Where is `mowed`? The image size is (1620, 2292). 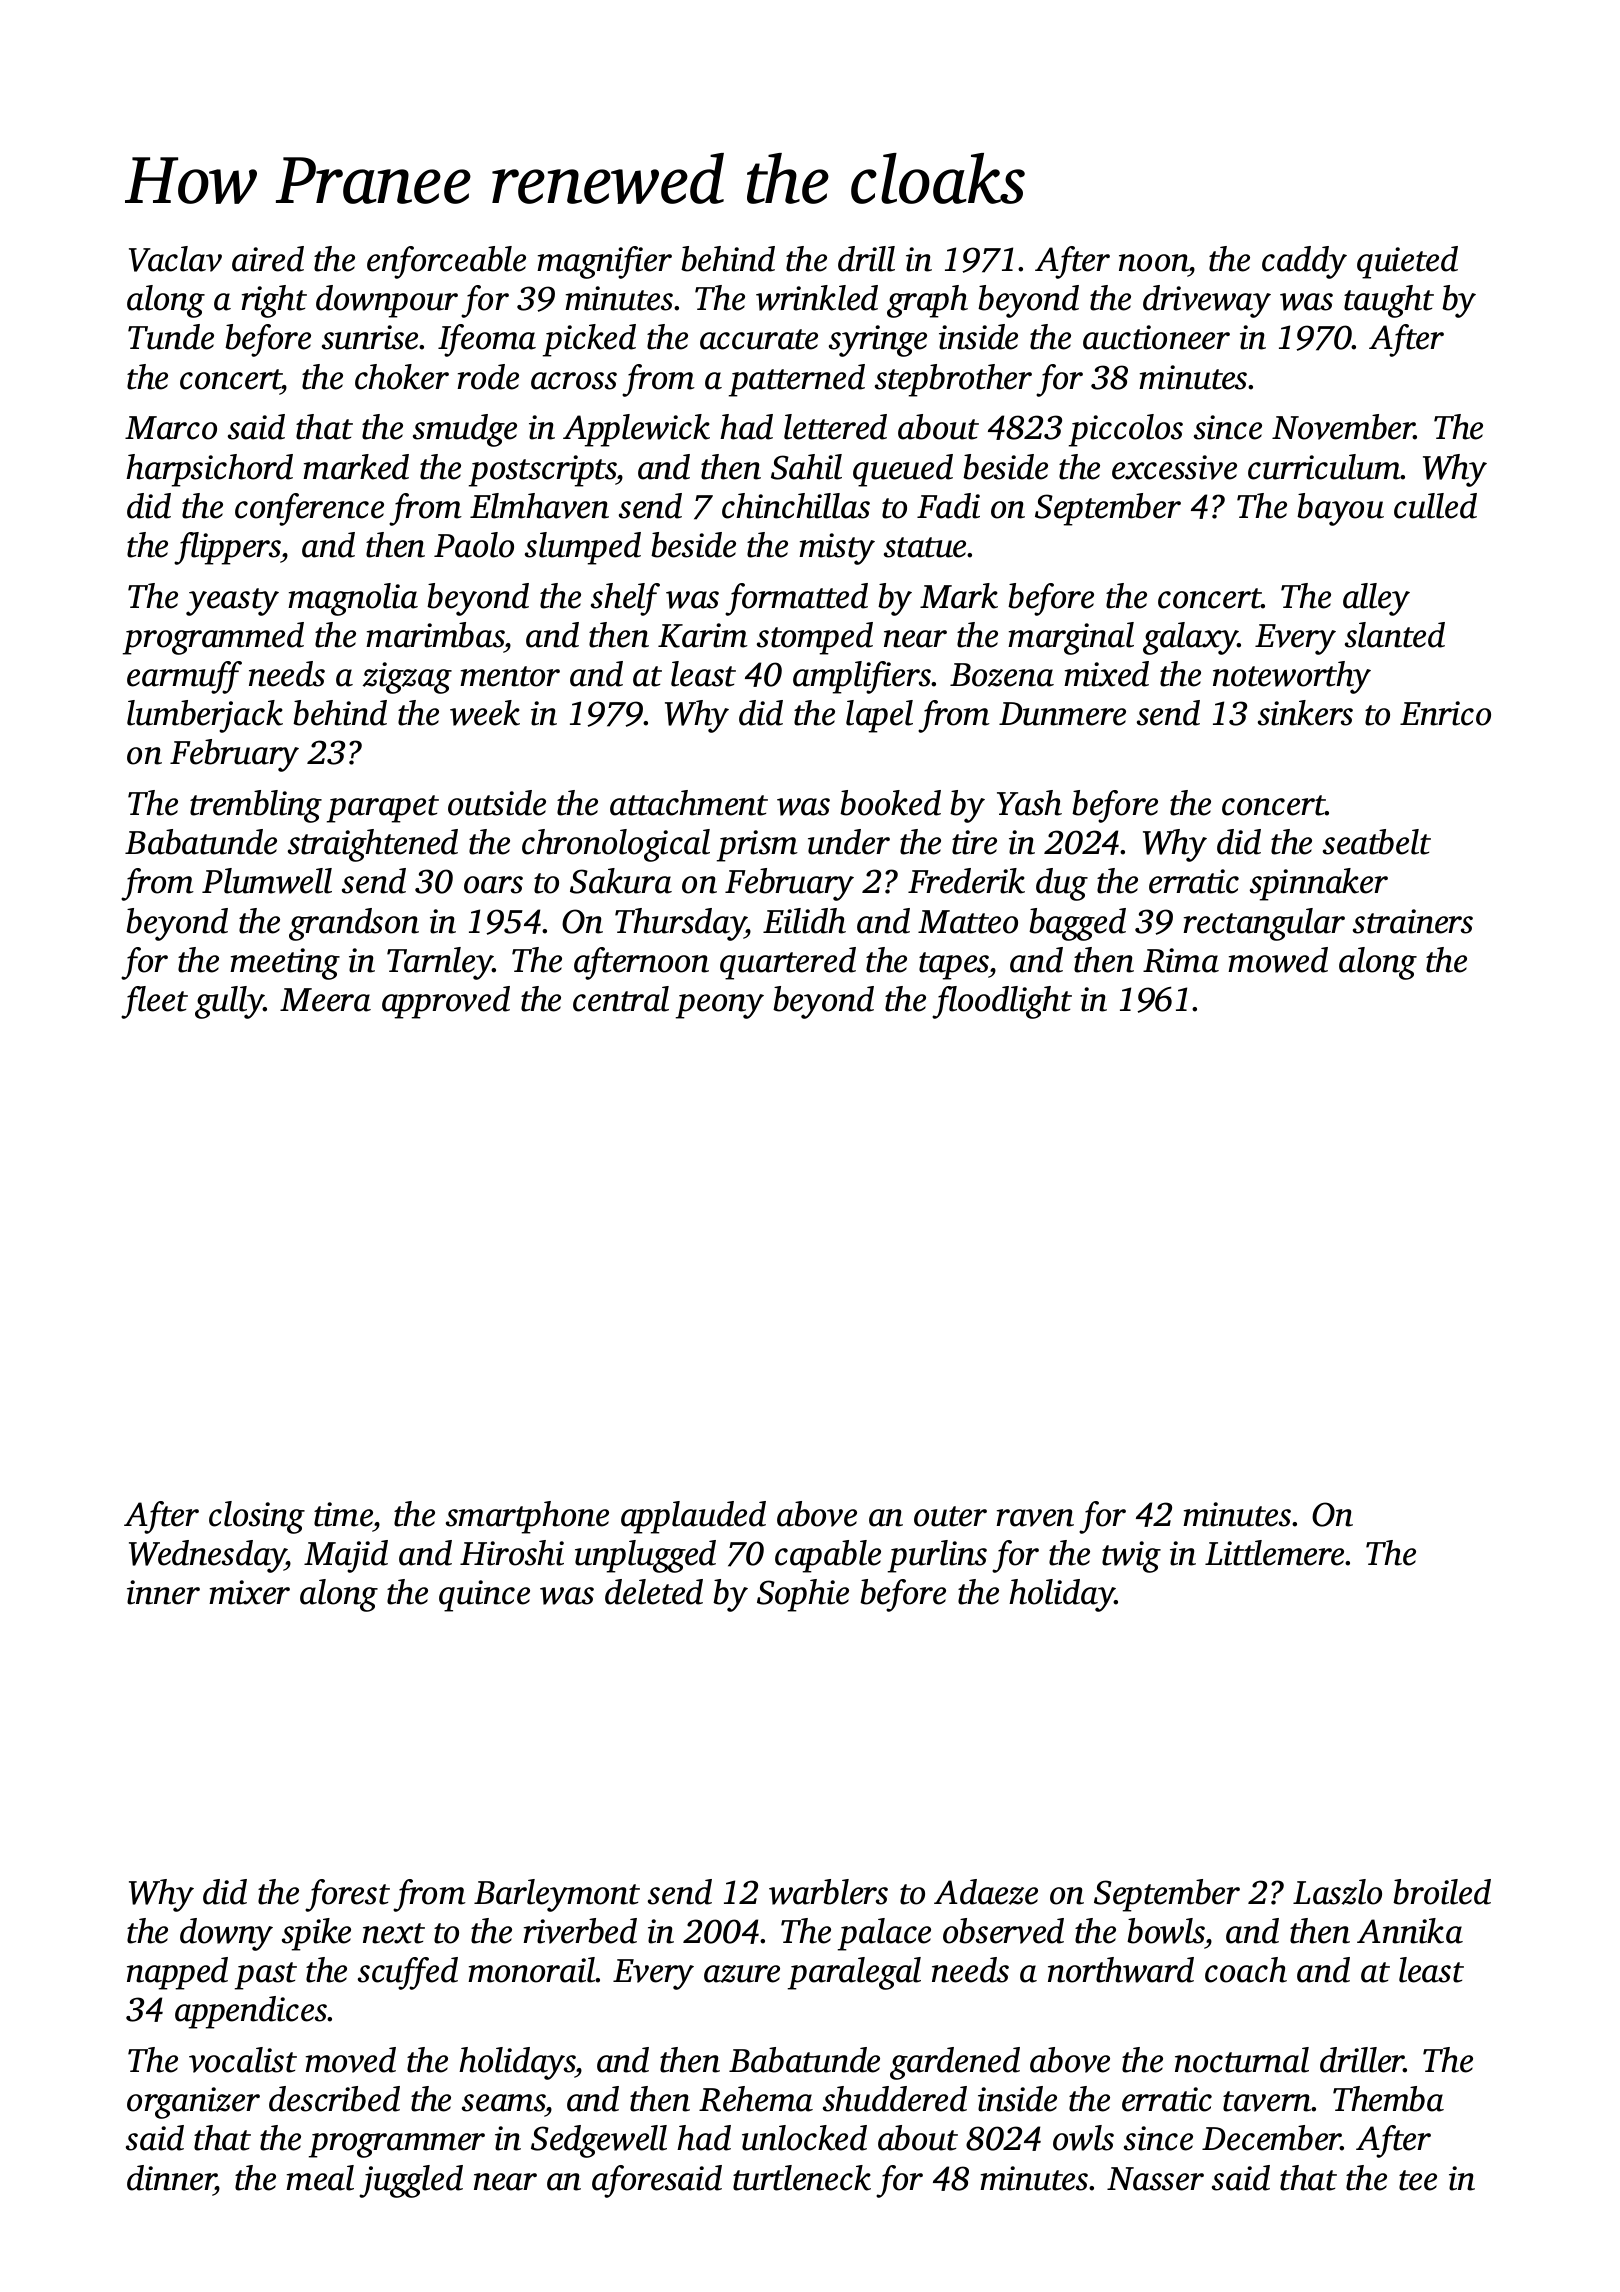
mowed is located at coordinates (1278, 960).
